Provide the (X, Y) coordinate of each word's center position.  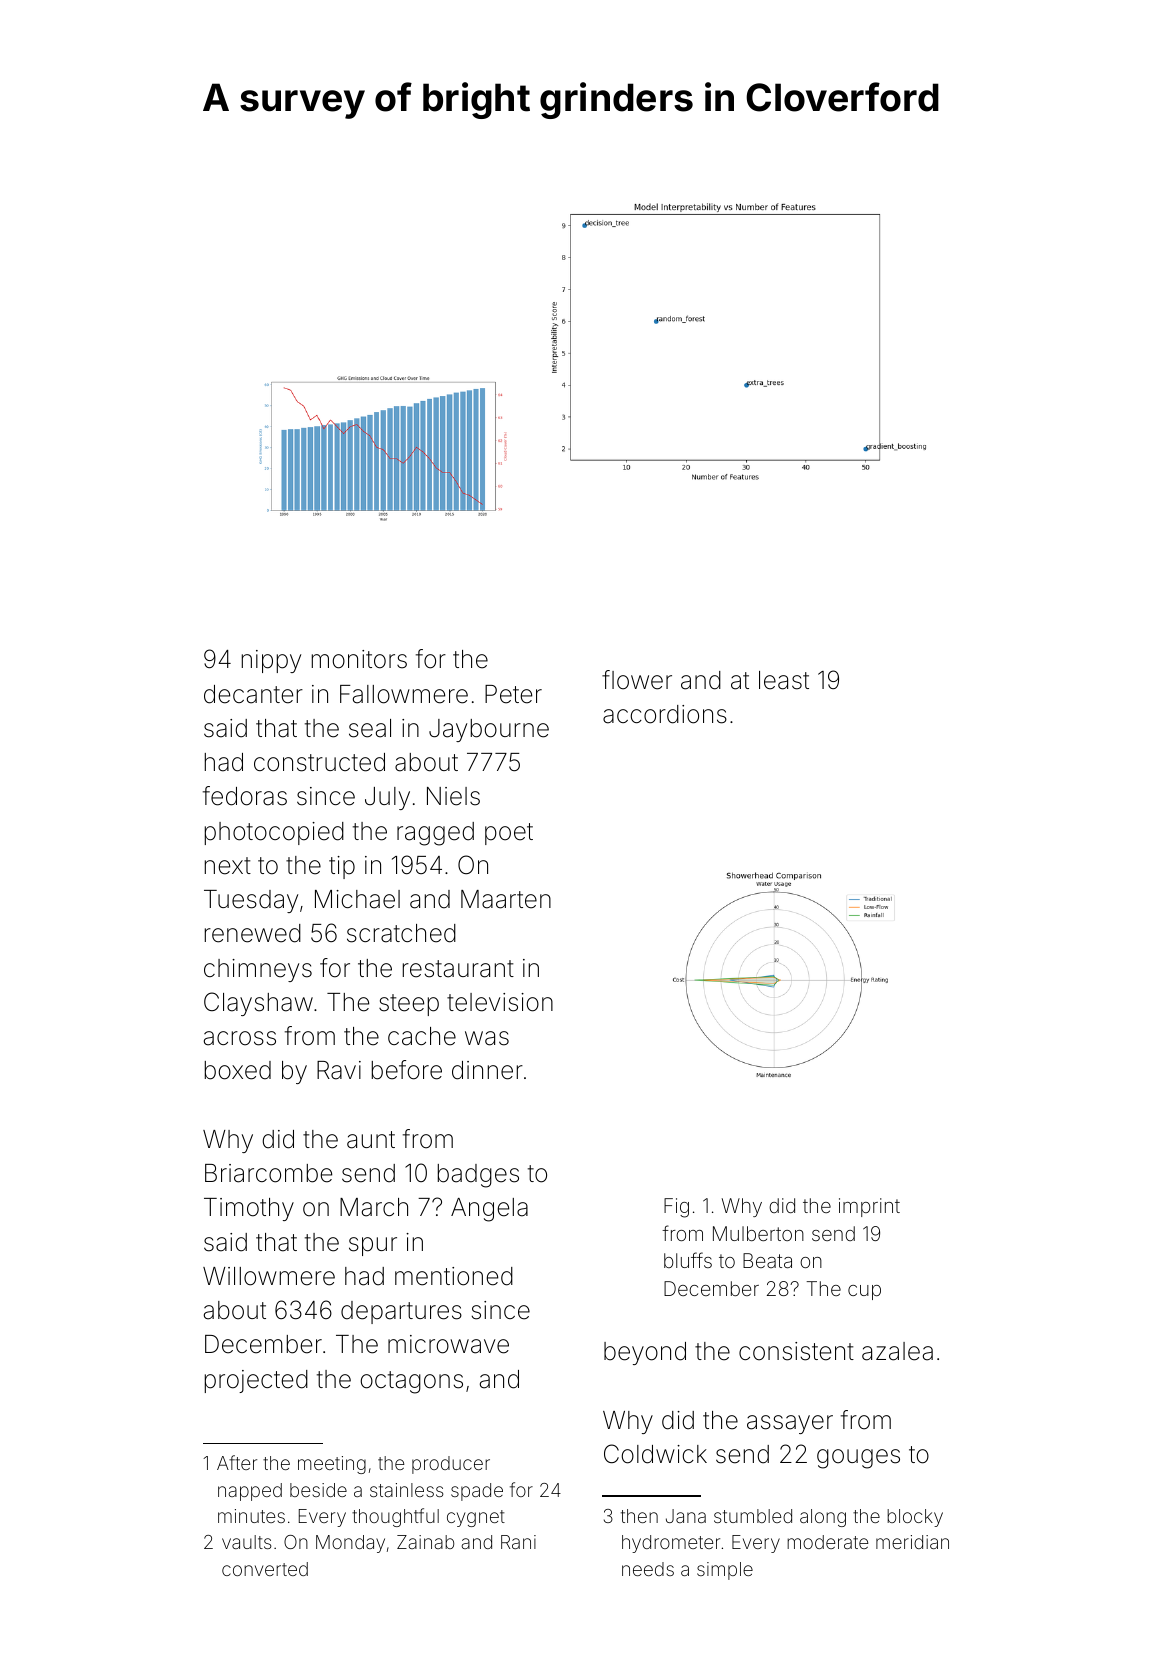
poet (509, 834)
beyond (645, 1353)
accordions (665, 714)
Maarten (506, 899)
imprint (869, 1207)
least (784, 680)
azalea (897, 1351)
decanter (253, 694)
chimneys (258, 970)
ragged (435, 834)
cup (864, 1292)
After (237, 1462)
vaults (247, 1542)
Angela (489, 1210)
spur (373, 1246)
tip (342, 867)
